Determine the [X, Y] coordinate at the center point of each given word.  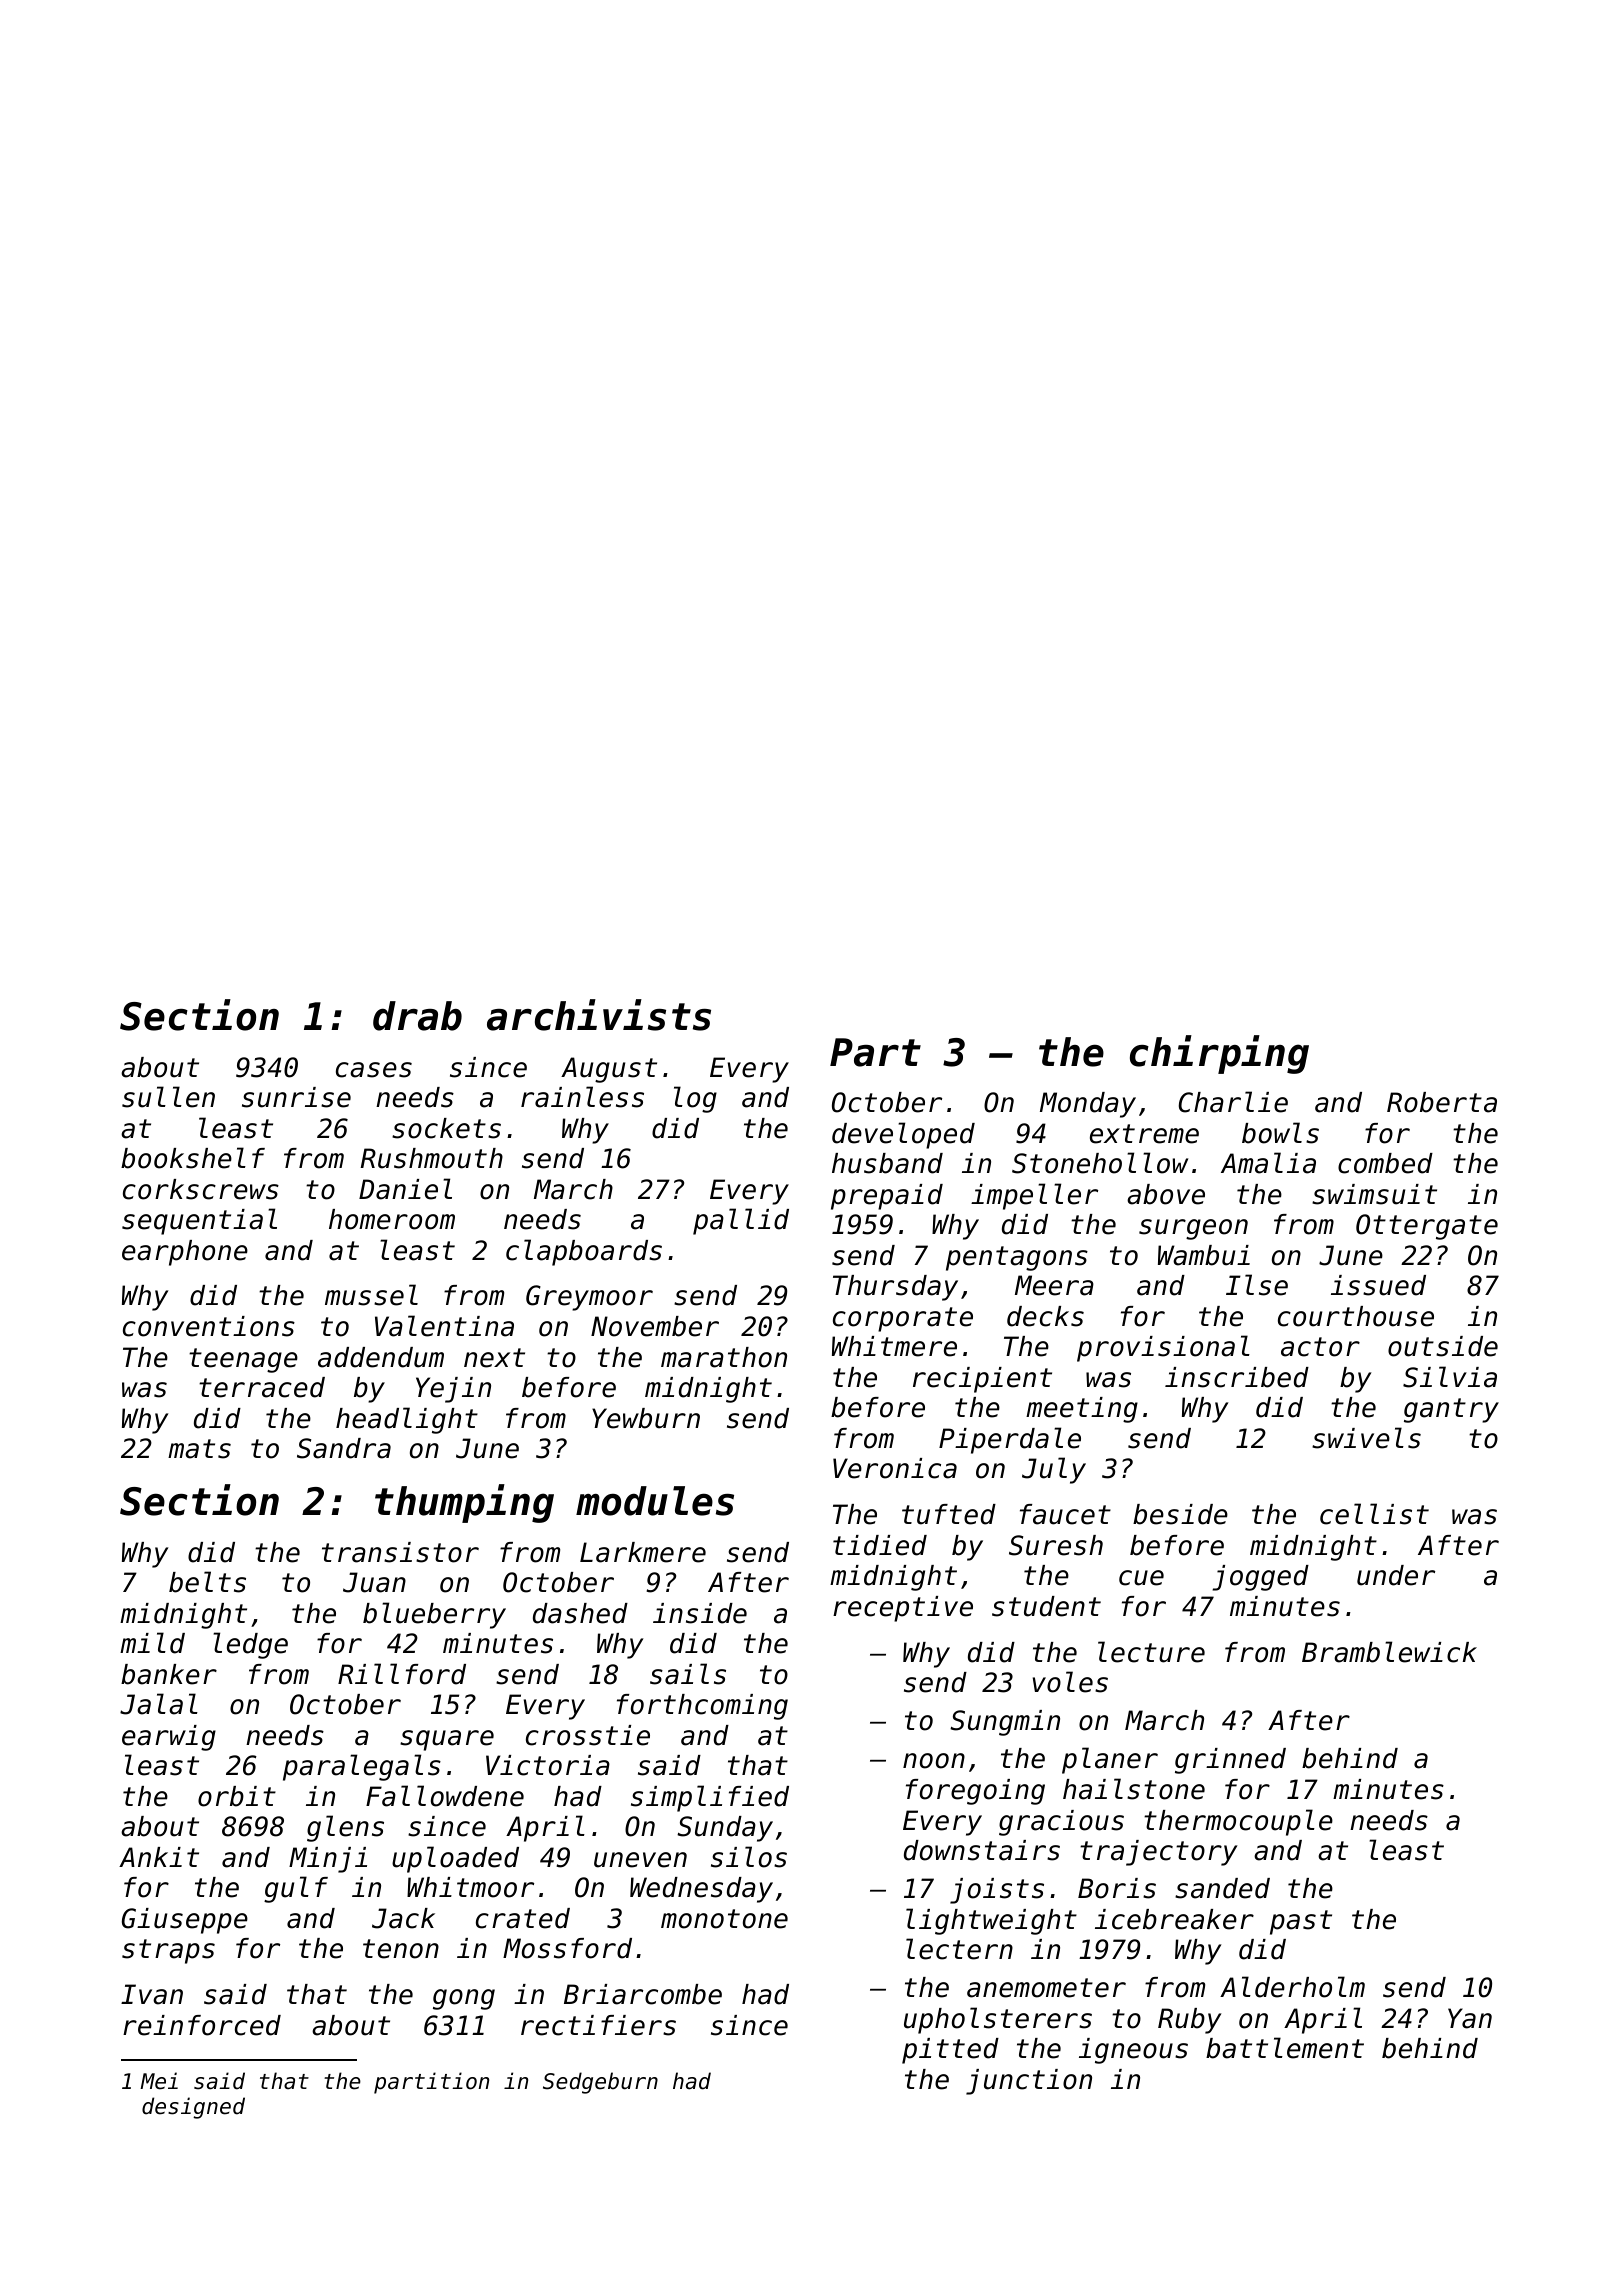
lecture [1151, 1652]
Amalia [1268, 1163]
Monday [1088, 1105]
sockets [446, 1128]
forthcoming [702, 1707]
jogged [1260, 1578]
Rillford [402, 1674]
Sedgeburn [600, 2083]
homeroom [392, 1219]
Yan [1470, 2018]
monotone [724, 1919]
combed [1385, 1163]
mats [199, 1449]
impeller [1034, 1196]
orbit [237, 1796]
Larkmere [643, 1552]
